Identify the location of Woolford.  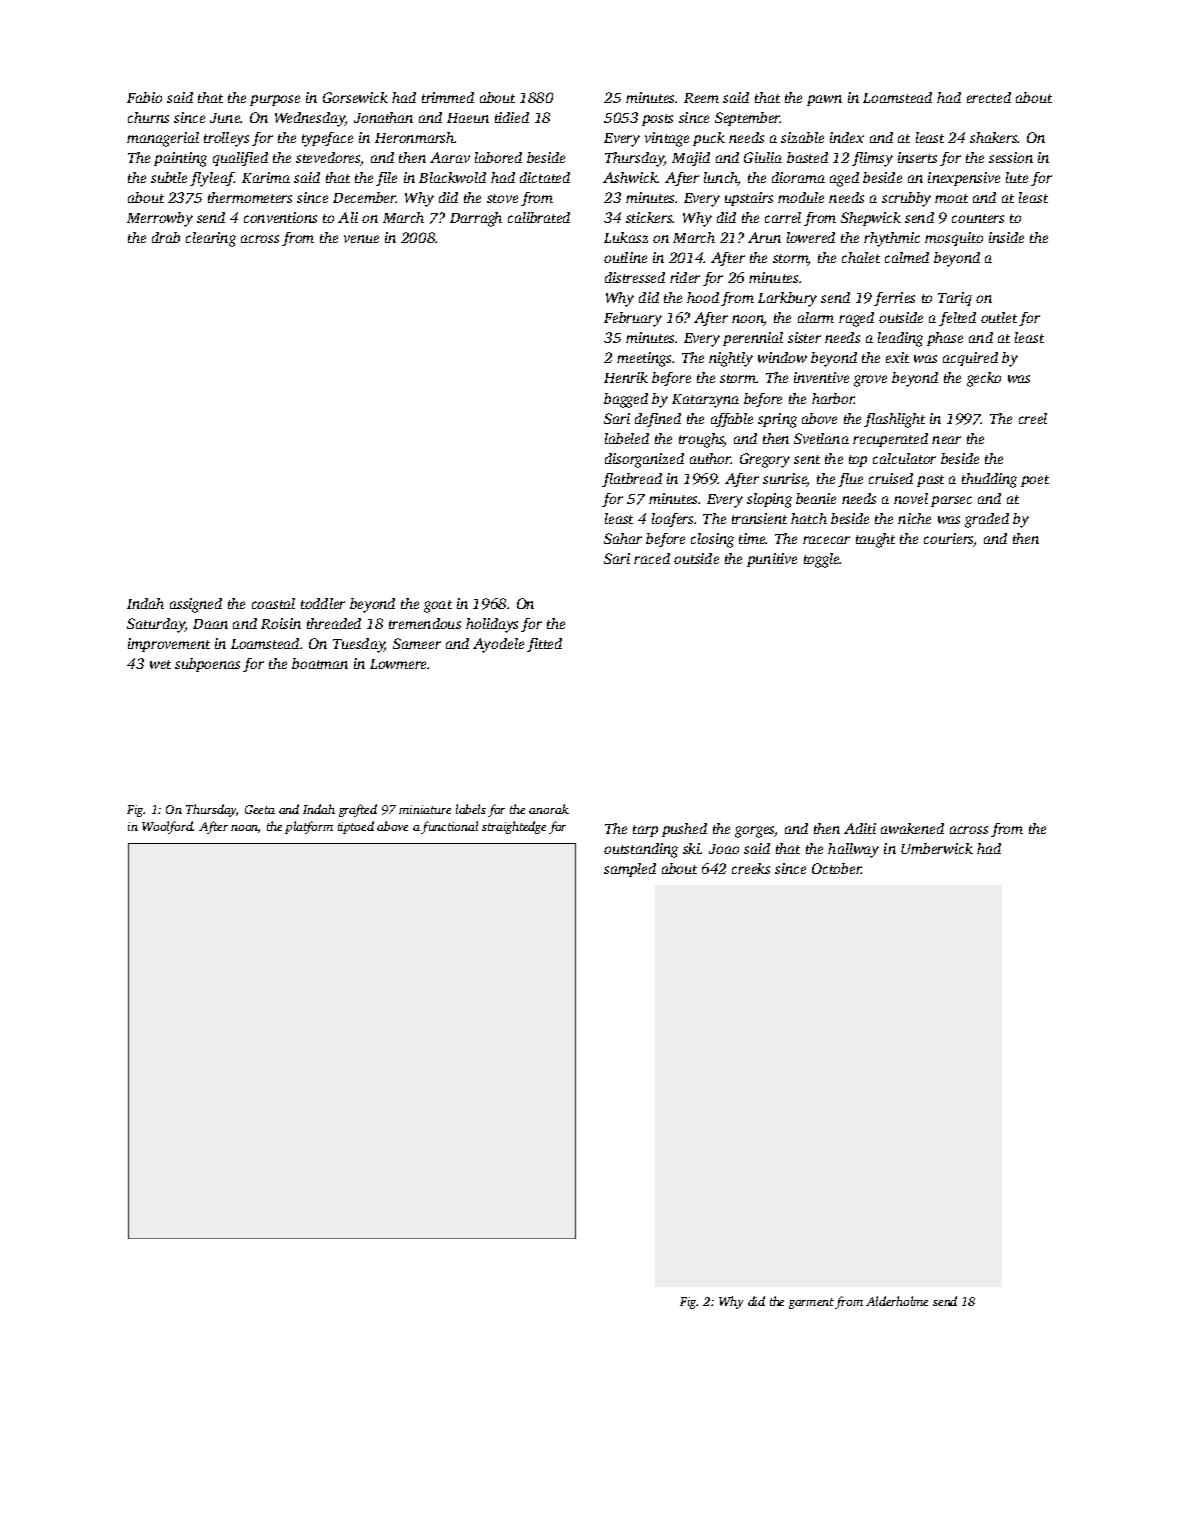
(167, 827).
